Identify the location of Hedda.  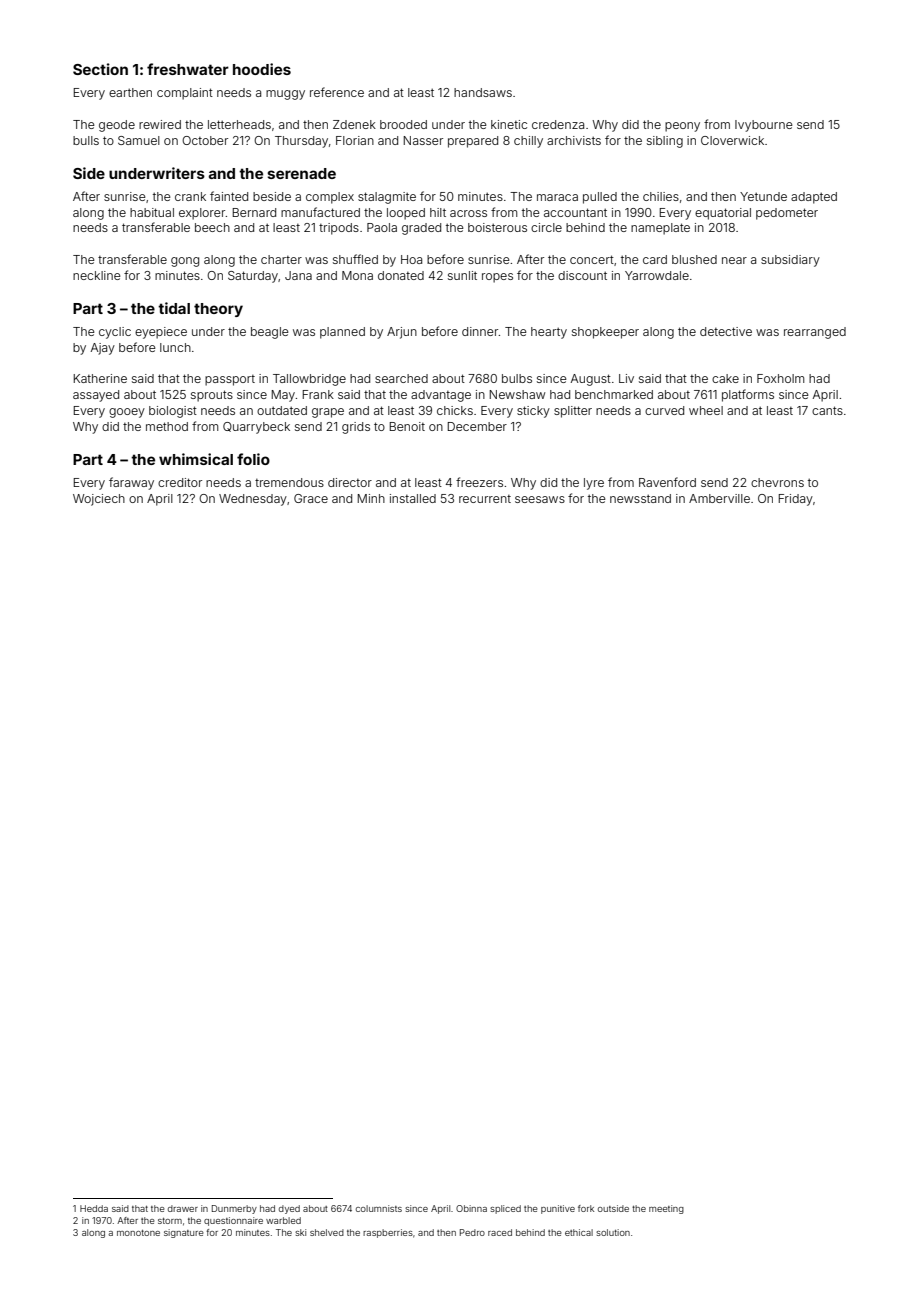
(94, 1208).
